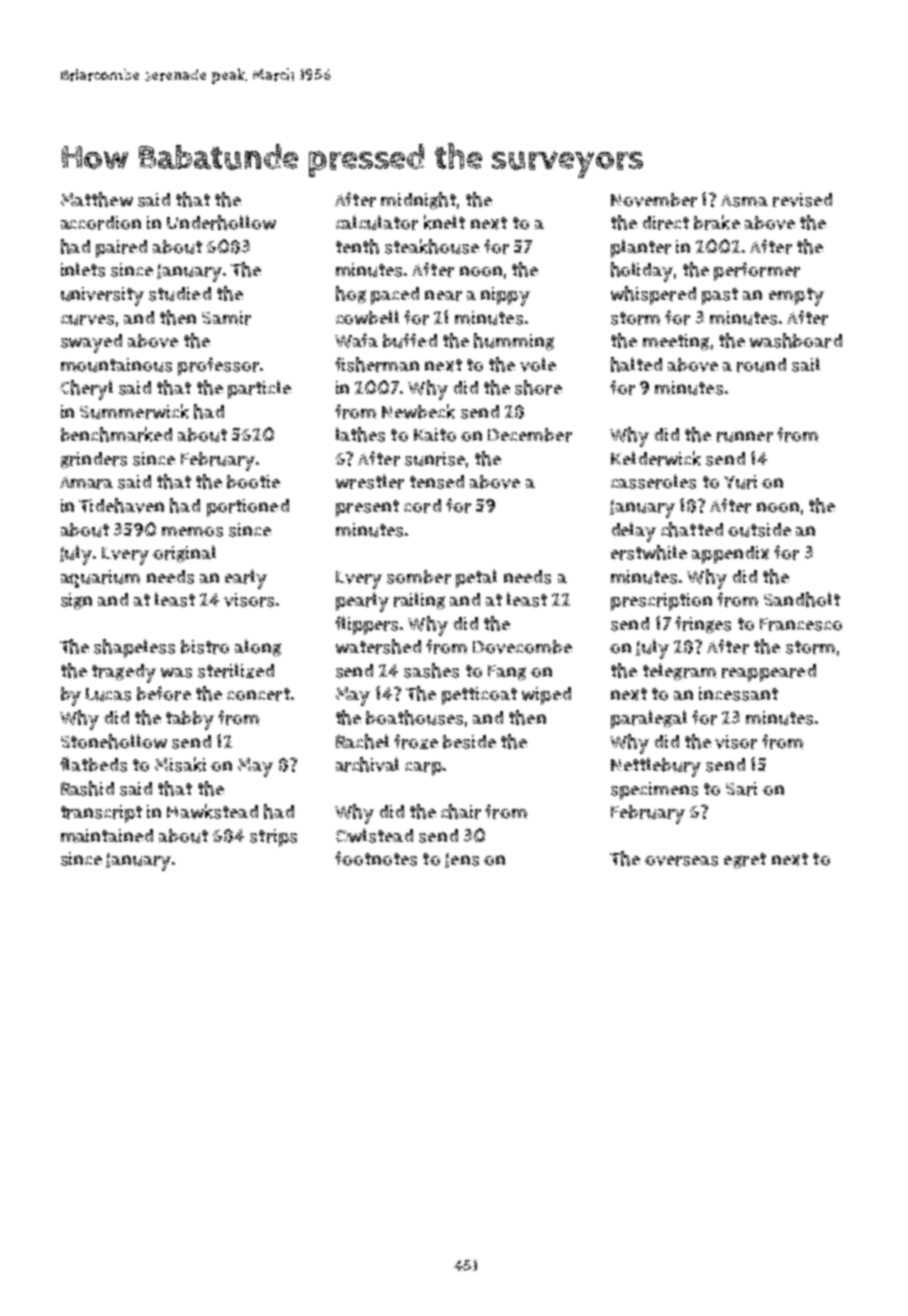 The height and width of the image is (1316, 908). Describe the element at coordinates (538, 387) in the image. I see `shore` at that location.
